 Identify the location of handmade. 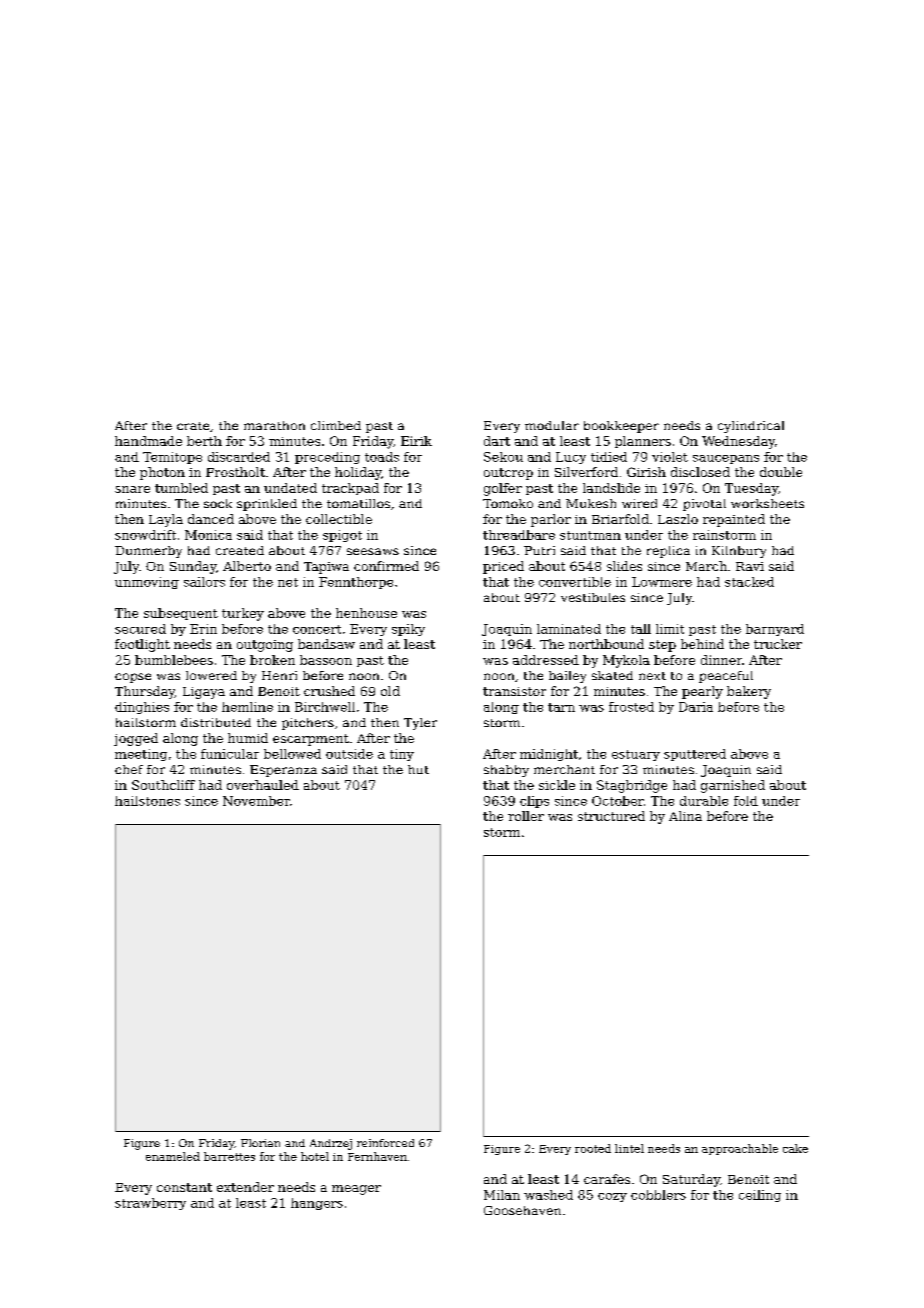
(148, 441).
